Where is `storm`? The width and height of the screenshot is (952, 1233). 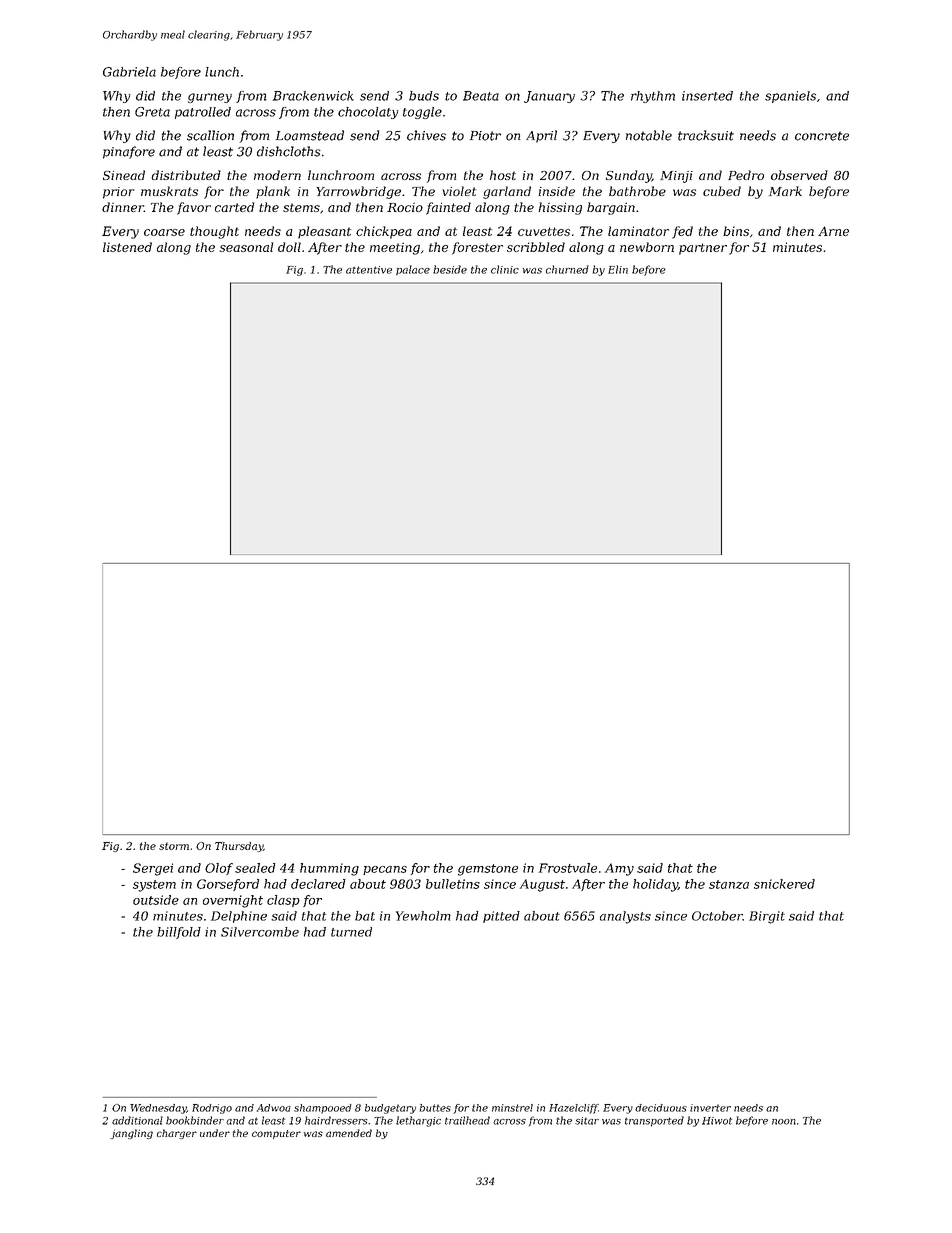
storm is located at coordinates (174, 846).
